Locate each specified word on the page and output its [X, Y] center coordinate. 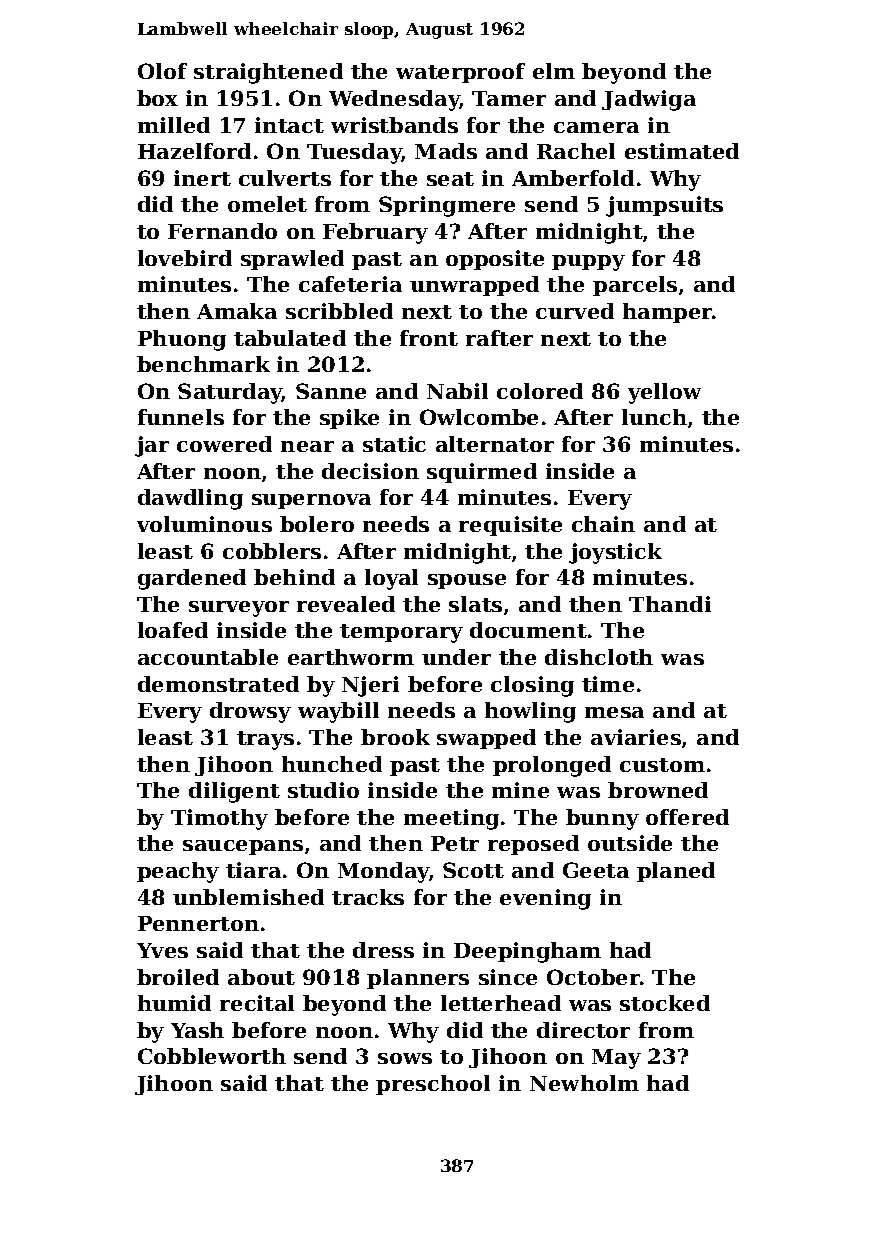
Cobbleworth [212, 1056]
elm [554, 71]
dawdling [190, 499]
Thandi [670, 604]
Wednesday [394, 100]
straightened [268, 73]
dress [383, 950]
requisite [510, 526]
